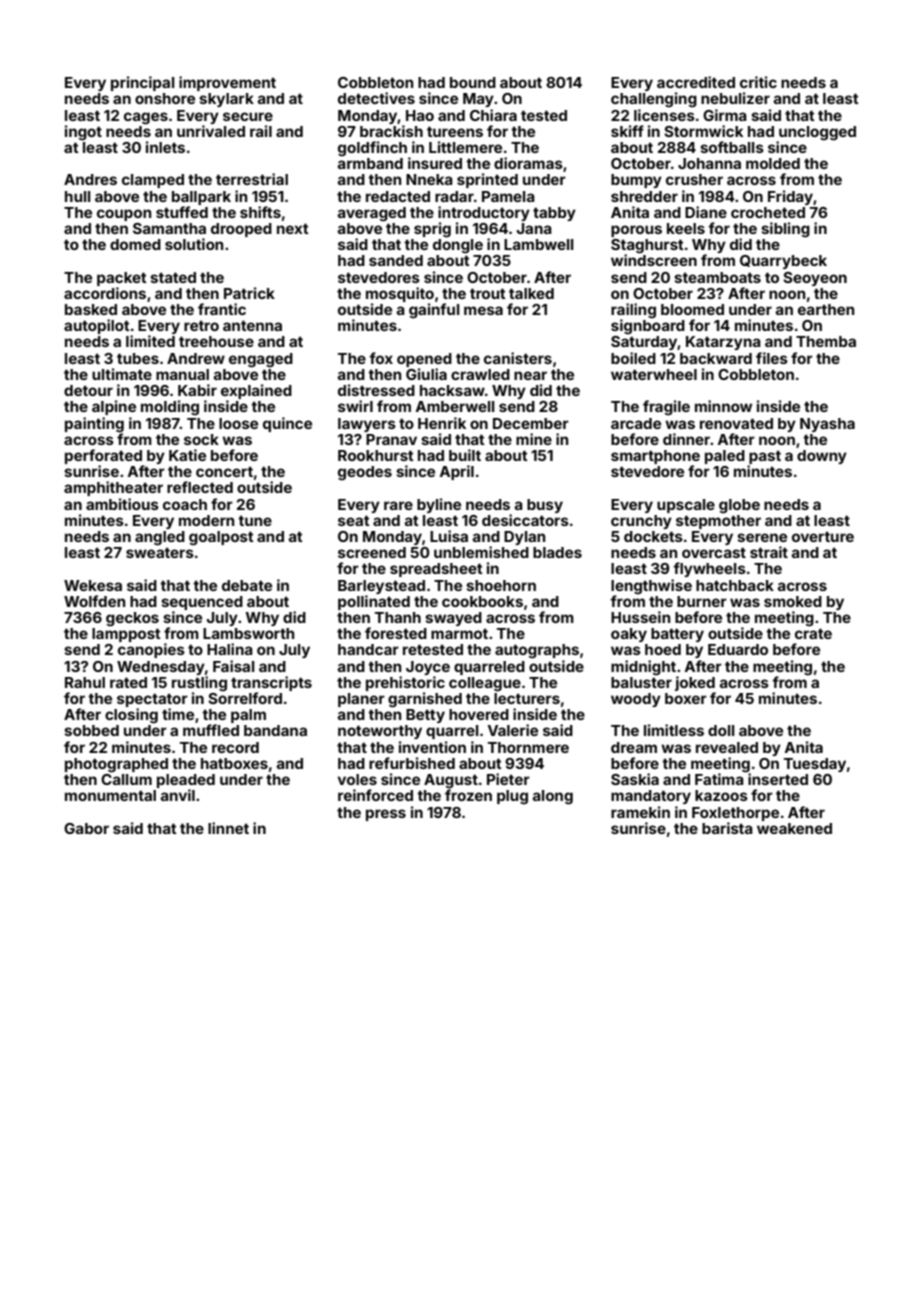 The height and width of the page is (1308, 924). I want to click on improvement, so click(227, 83).
